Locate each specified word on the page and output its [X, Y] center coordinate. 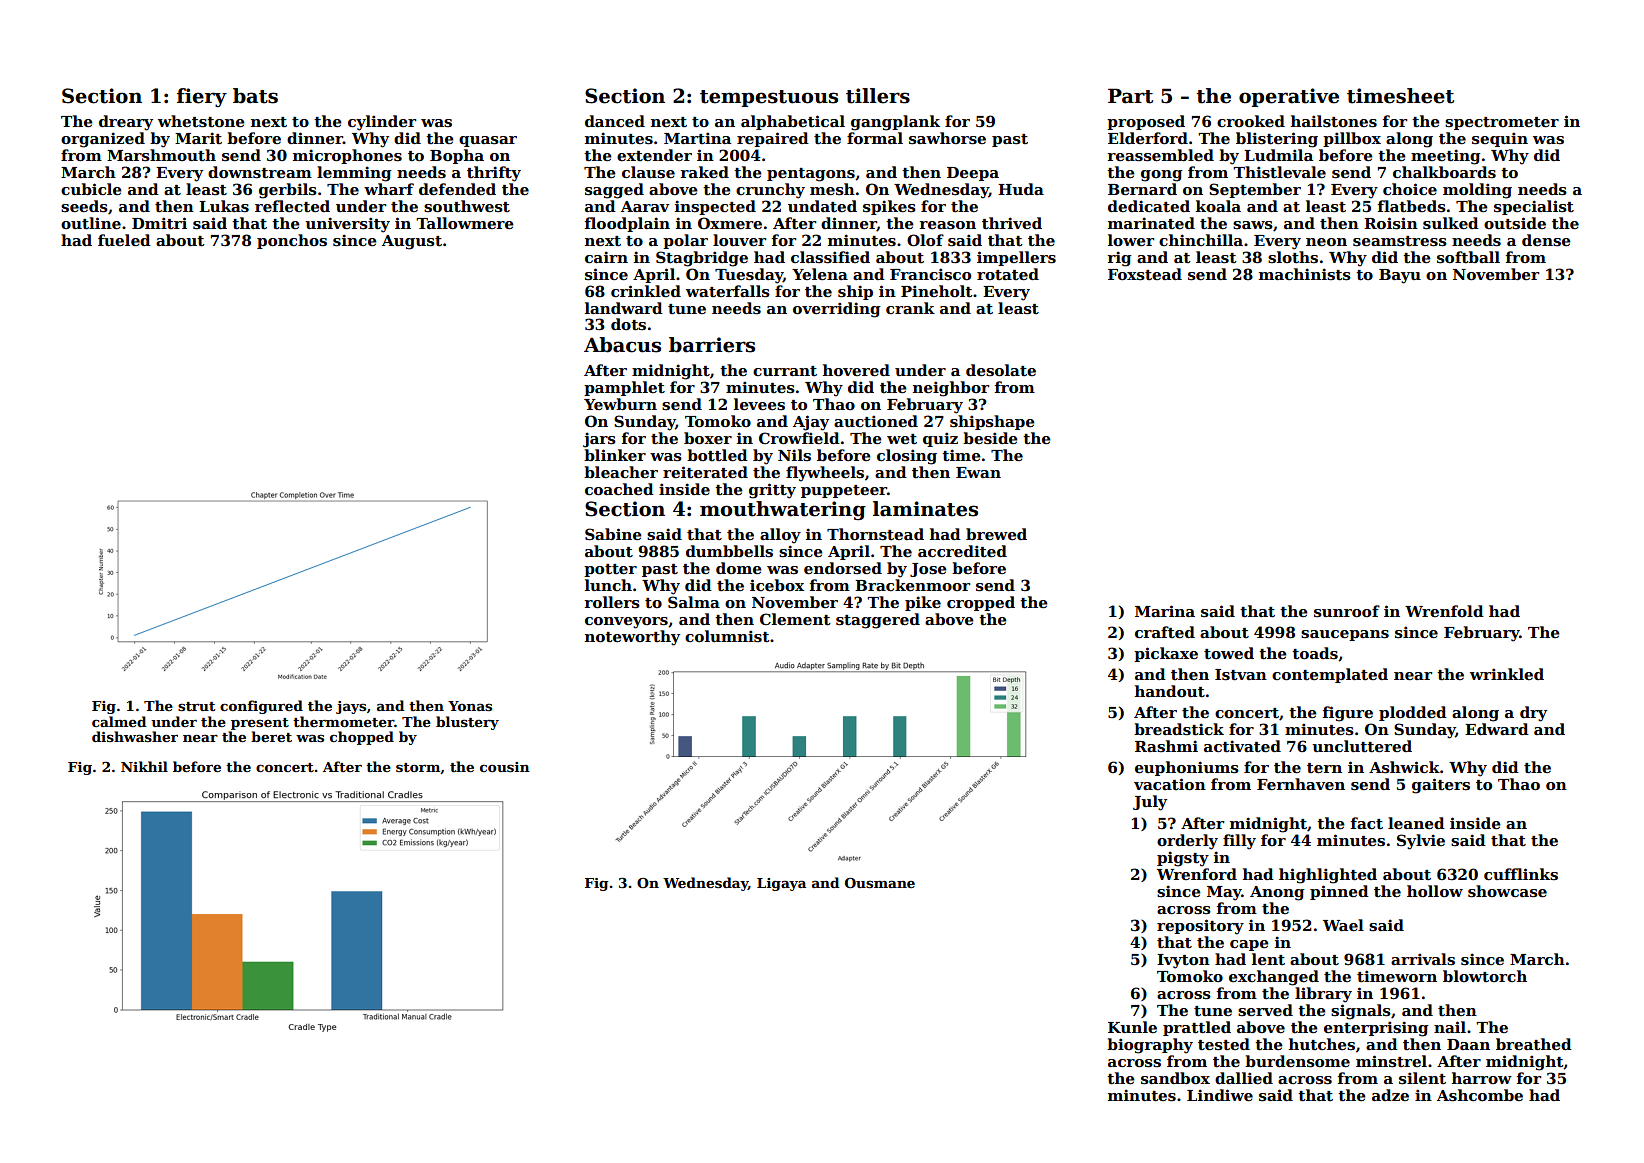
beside [990, 438]
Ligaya [781, 884]
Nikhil [144, 766]
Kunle [1132, 1027]
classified [830, 257]
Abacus [622, 345]
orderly [1187, 842]
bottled [717, 455]
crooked [1251, 121]
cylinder [382, 123]
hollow [1435, 891]
